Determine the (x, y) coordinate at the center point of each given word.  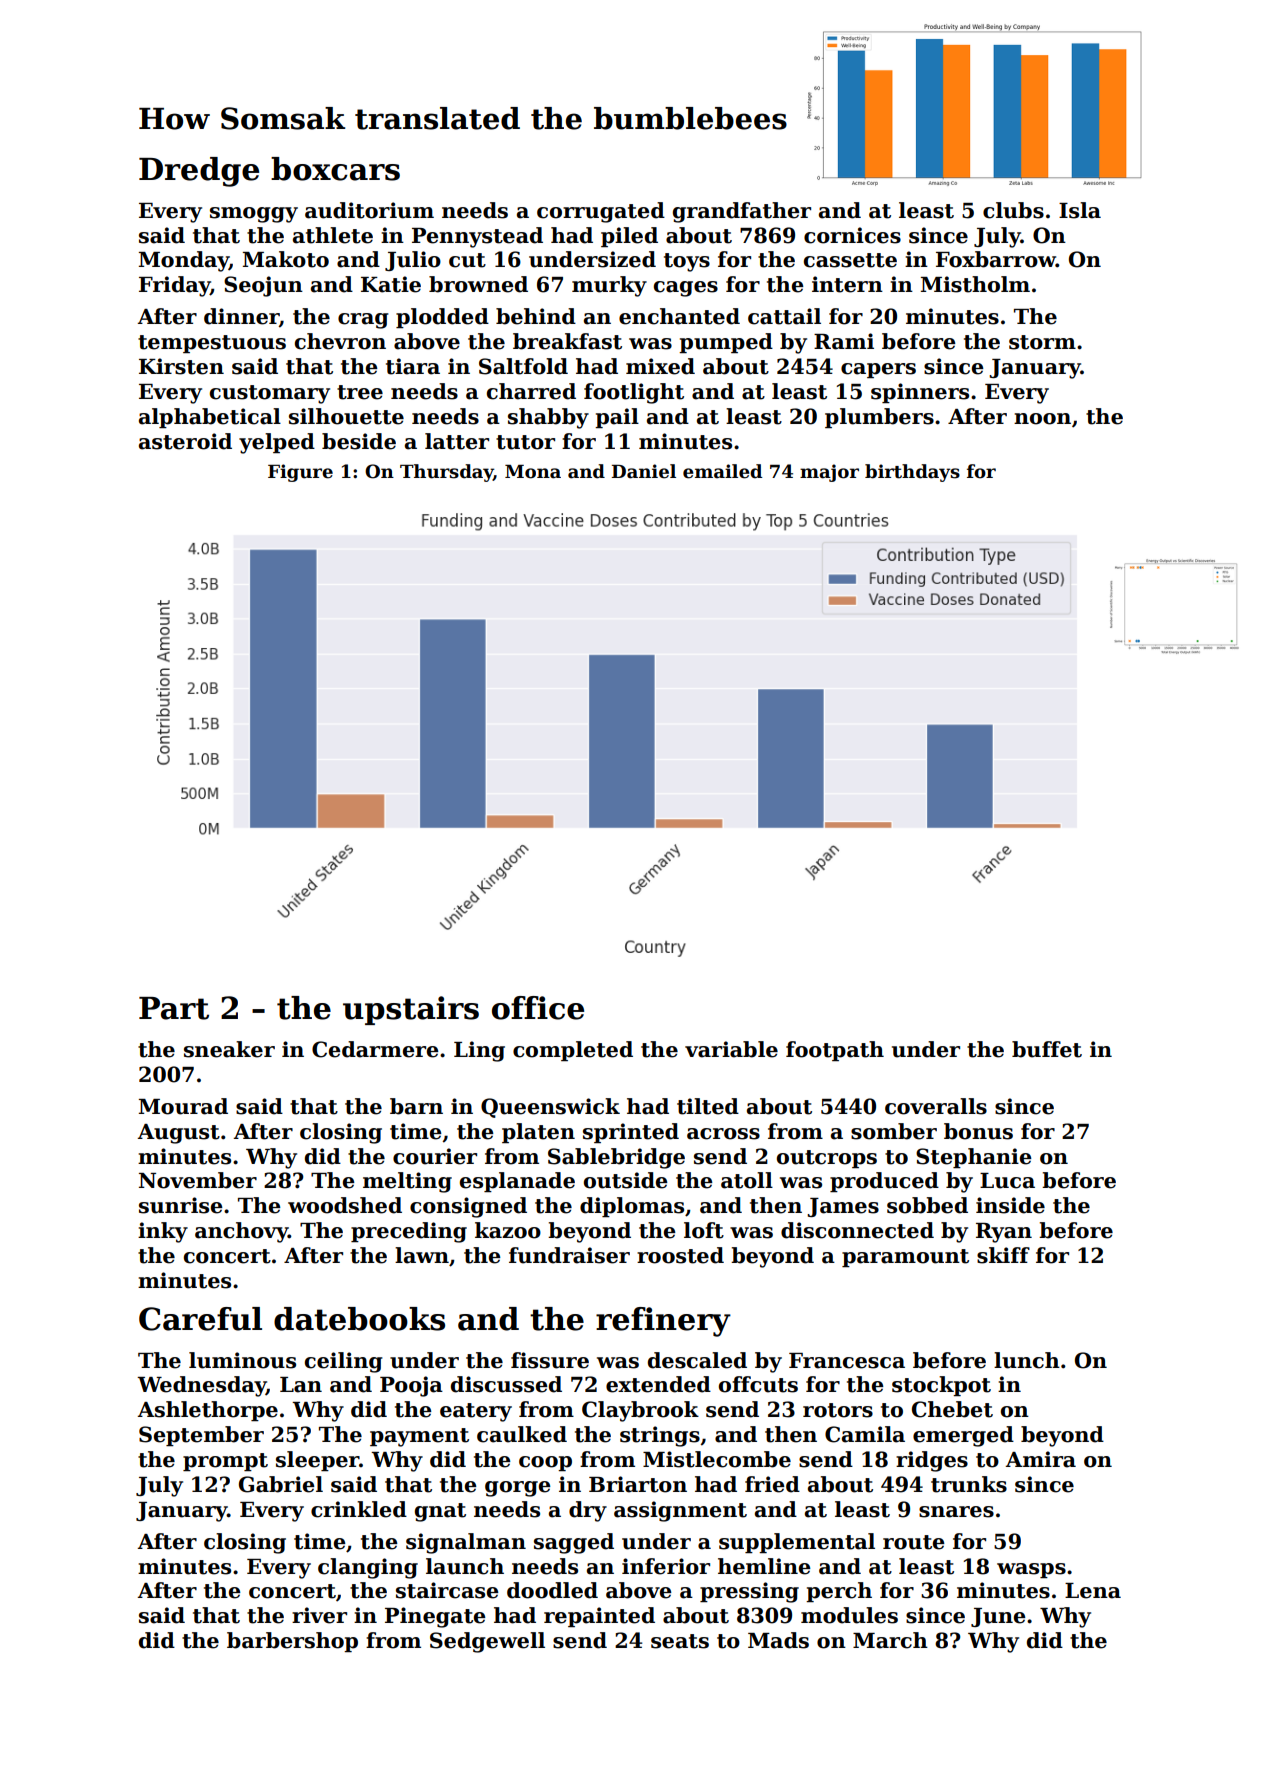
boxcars (335, 169)
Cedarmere (375, 1049)
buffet (1047, 1049)
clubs (1013, 210)
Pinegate (435, 1617)
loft (704, 1230)
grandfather (742, 212)
